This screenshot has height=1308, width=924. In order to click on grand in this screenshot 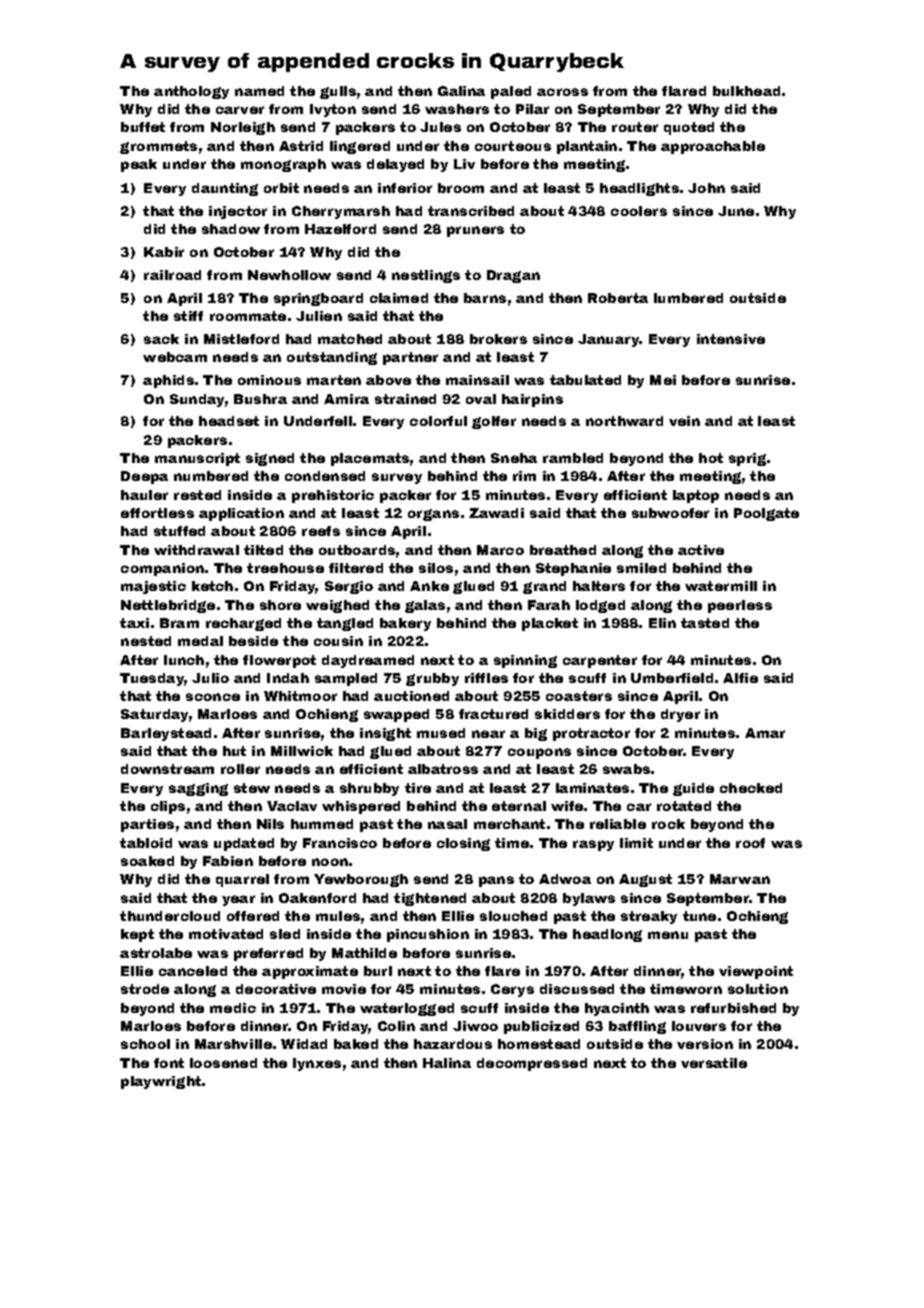, I will do `click(544, 587)`.
